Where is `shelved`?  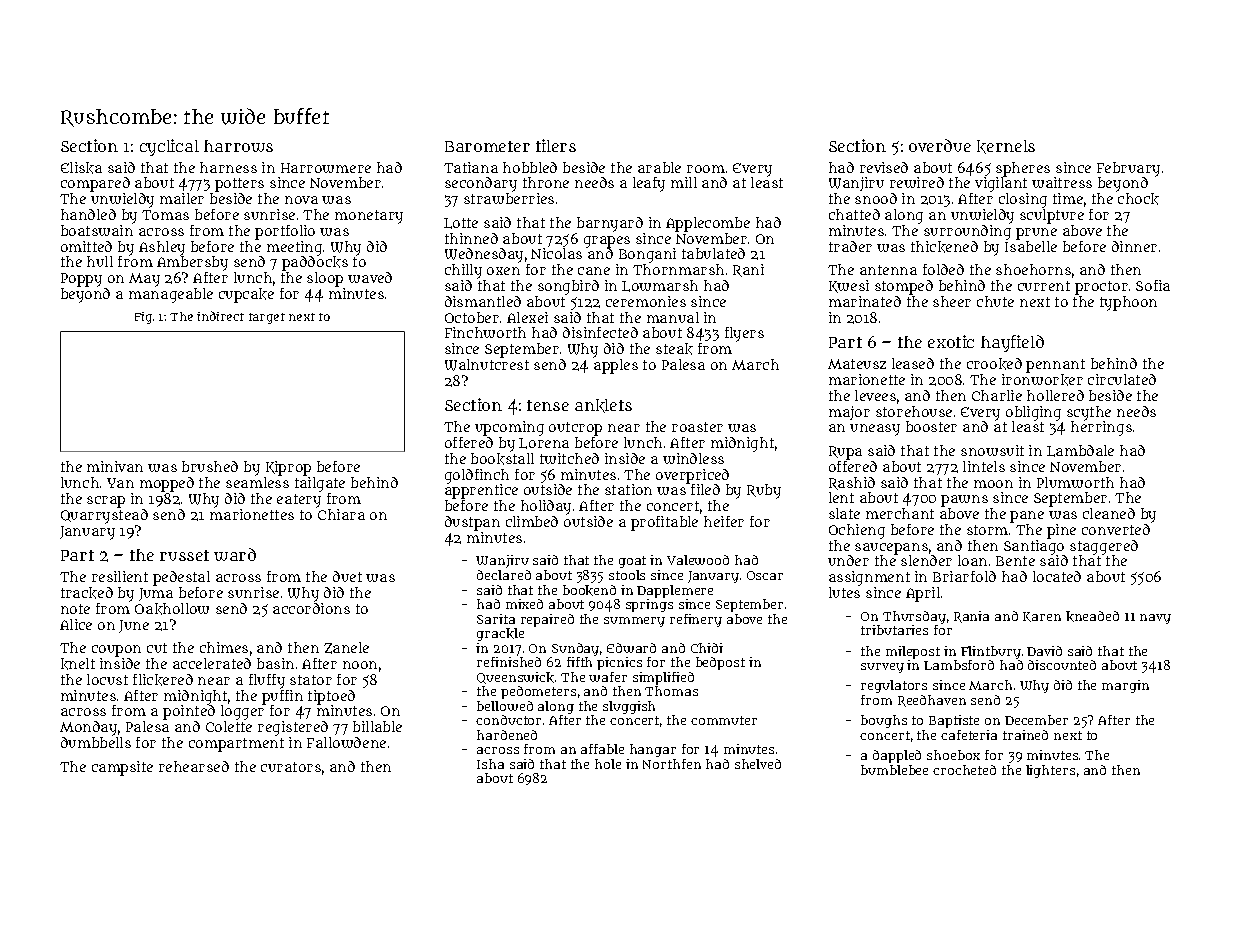
shelved is located at coordinates (758, 764).
